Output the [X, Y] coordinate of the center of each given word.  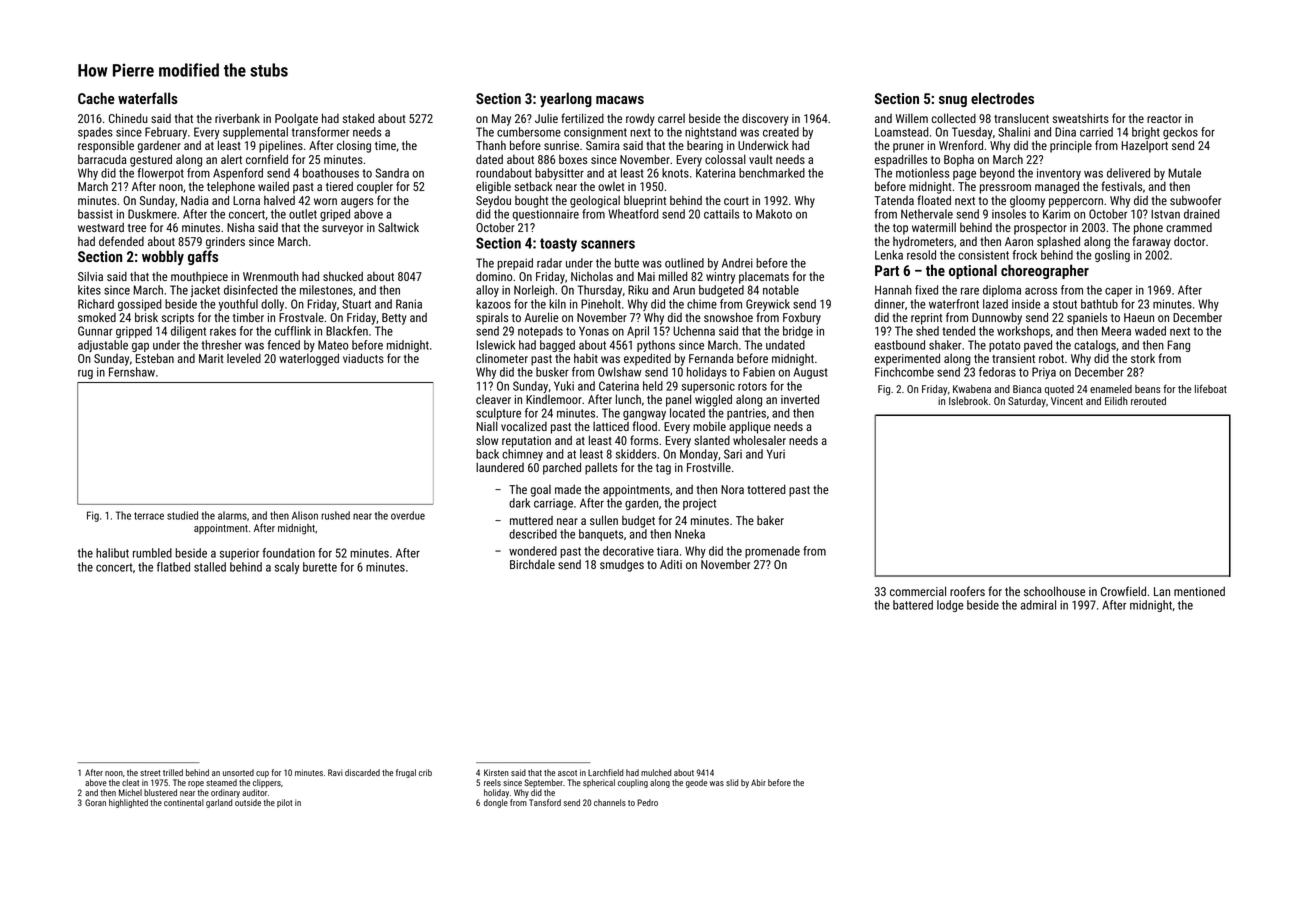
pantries [746, 414]
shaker [945, 345]
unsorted [238, 772]
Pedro [647, 802]
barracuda [102, 159]
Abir [758, 782]
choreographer [1045, 271]
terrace [149, 516]
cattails [721, 214]
